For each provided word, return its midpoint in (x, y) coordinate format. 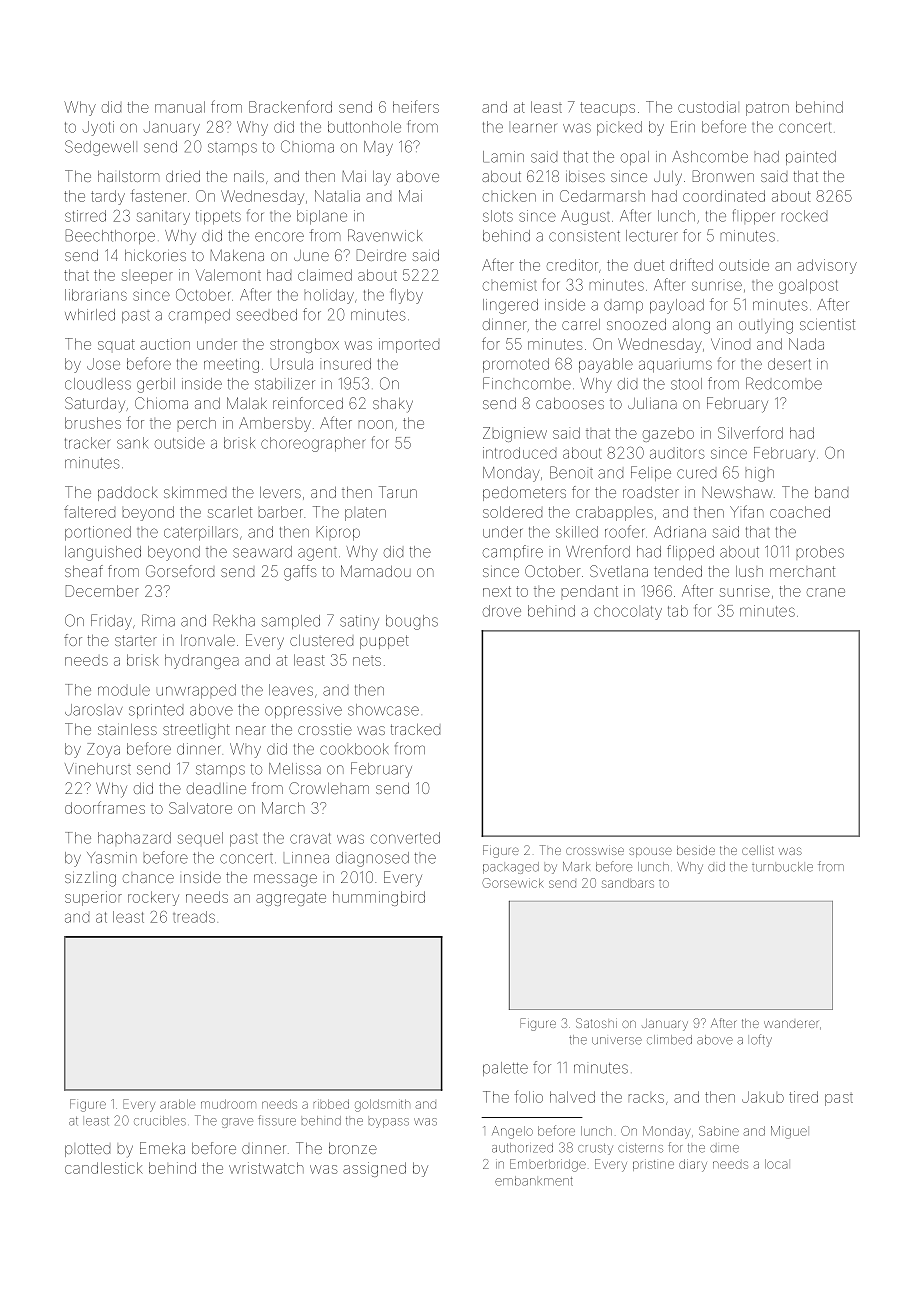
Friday (111, 622)
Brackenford (290, 106)
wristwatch (266, 1168)
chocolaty (628, 612)
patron (767, 109)
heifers (416, 106)
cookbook (354, 749)
